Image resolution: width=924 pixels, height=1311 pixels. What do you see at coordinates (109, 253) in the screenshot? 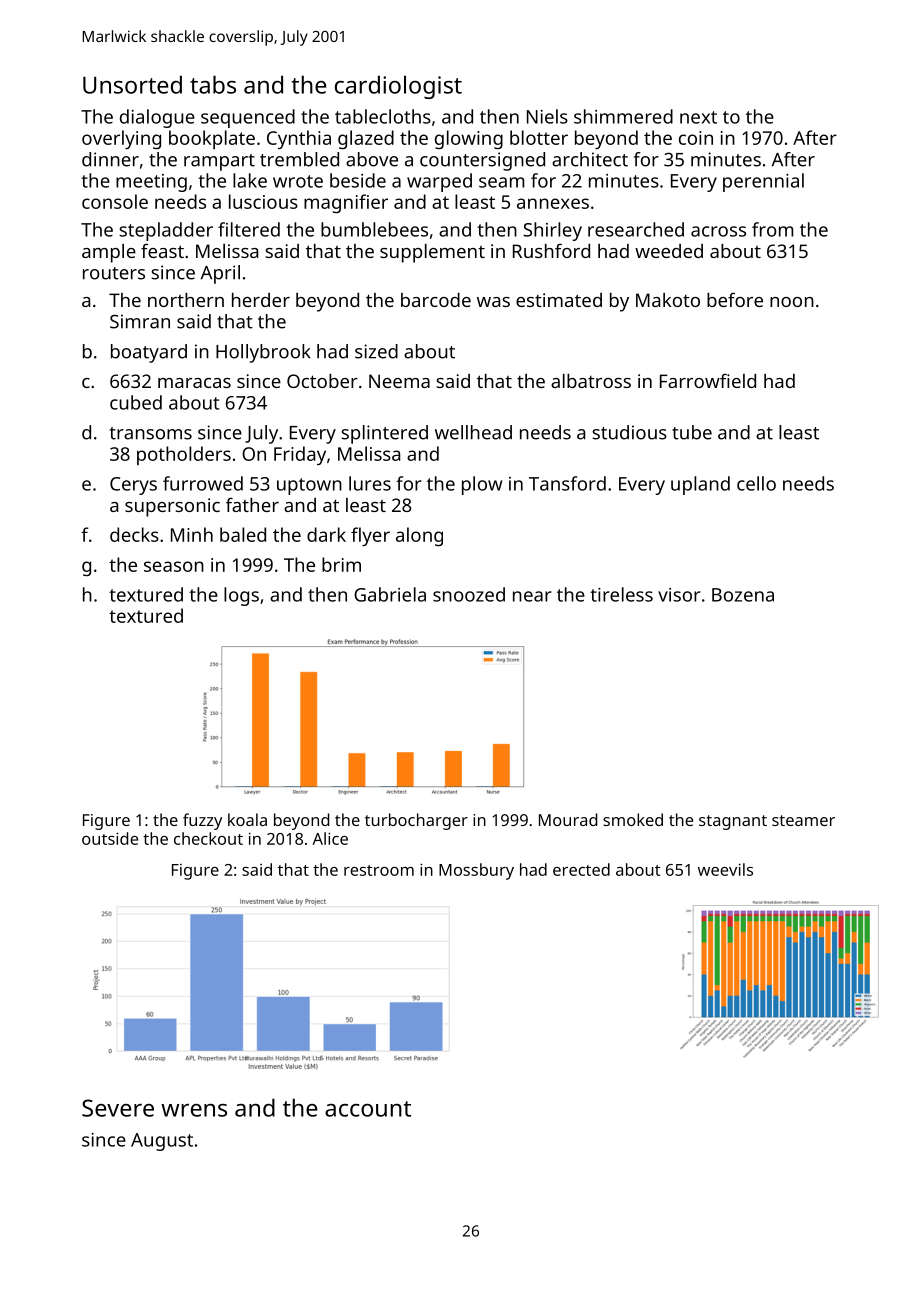
I see `ample` at bounding box center [109, 253].
